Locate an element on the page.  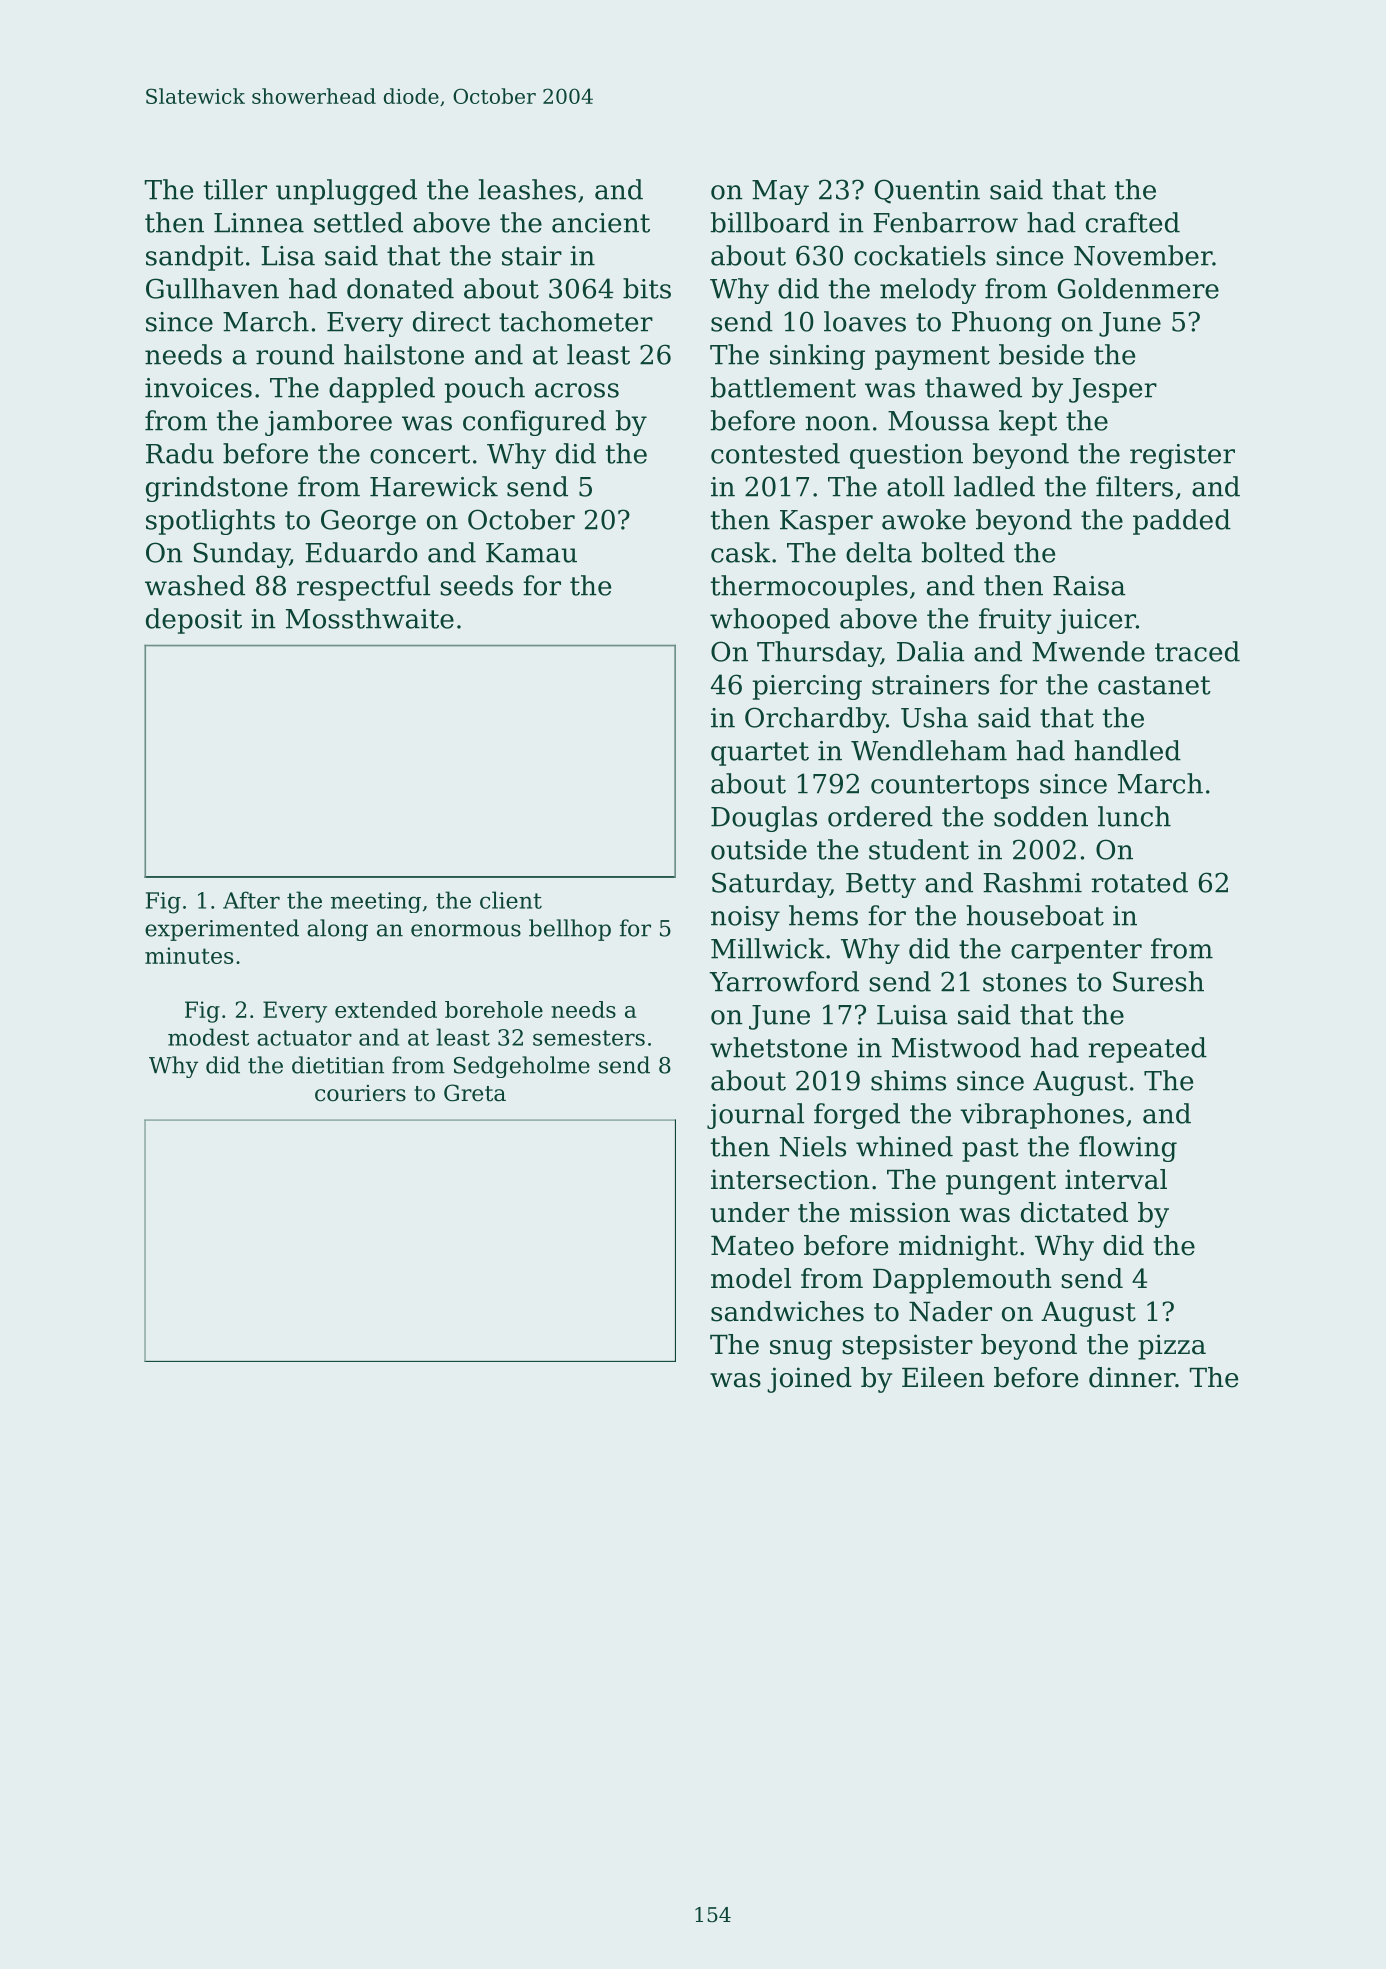
crafted is located at coordinates (1133, 222).
